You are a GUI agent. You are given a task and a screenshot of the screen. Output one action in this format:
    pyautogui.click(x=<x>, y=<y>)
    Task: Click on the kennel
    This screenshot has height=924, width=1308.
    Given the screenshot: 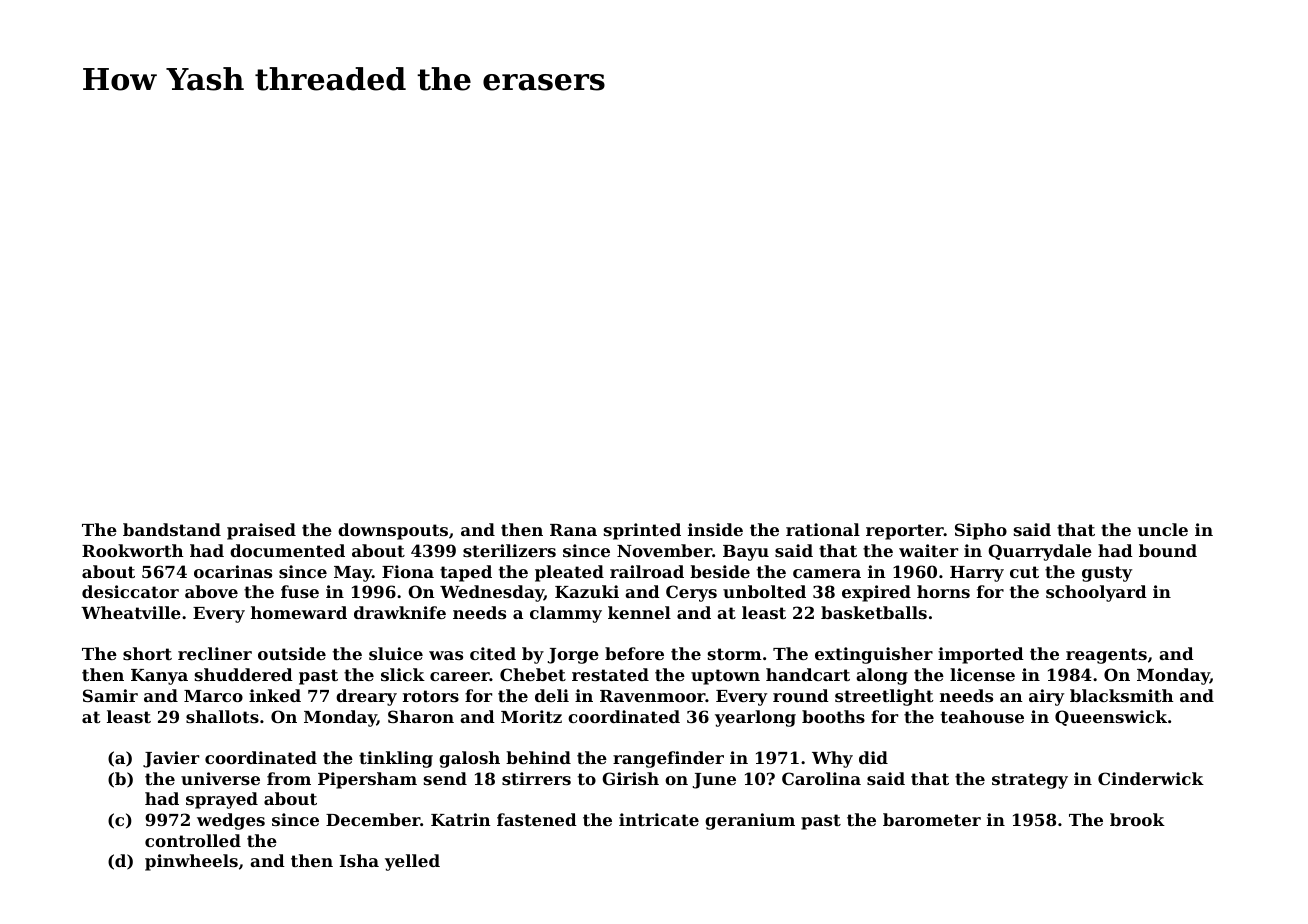 What is the action you would take?
    pyautogui.click(x=639, y=612)
